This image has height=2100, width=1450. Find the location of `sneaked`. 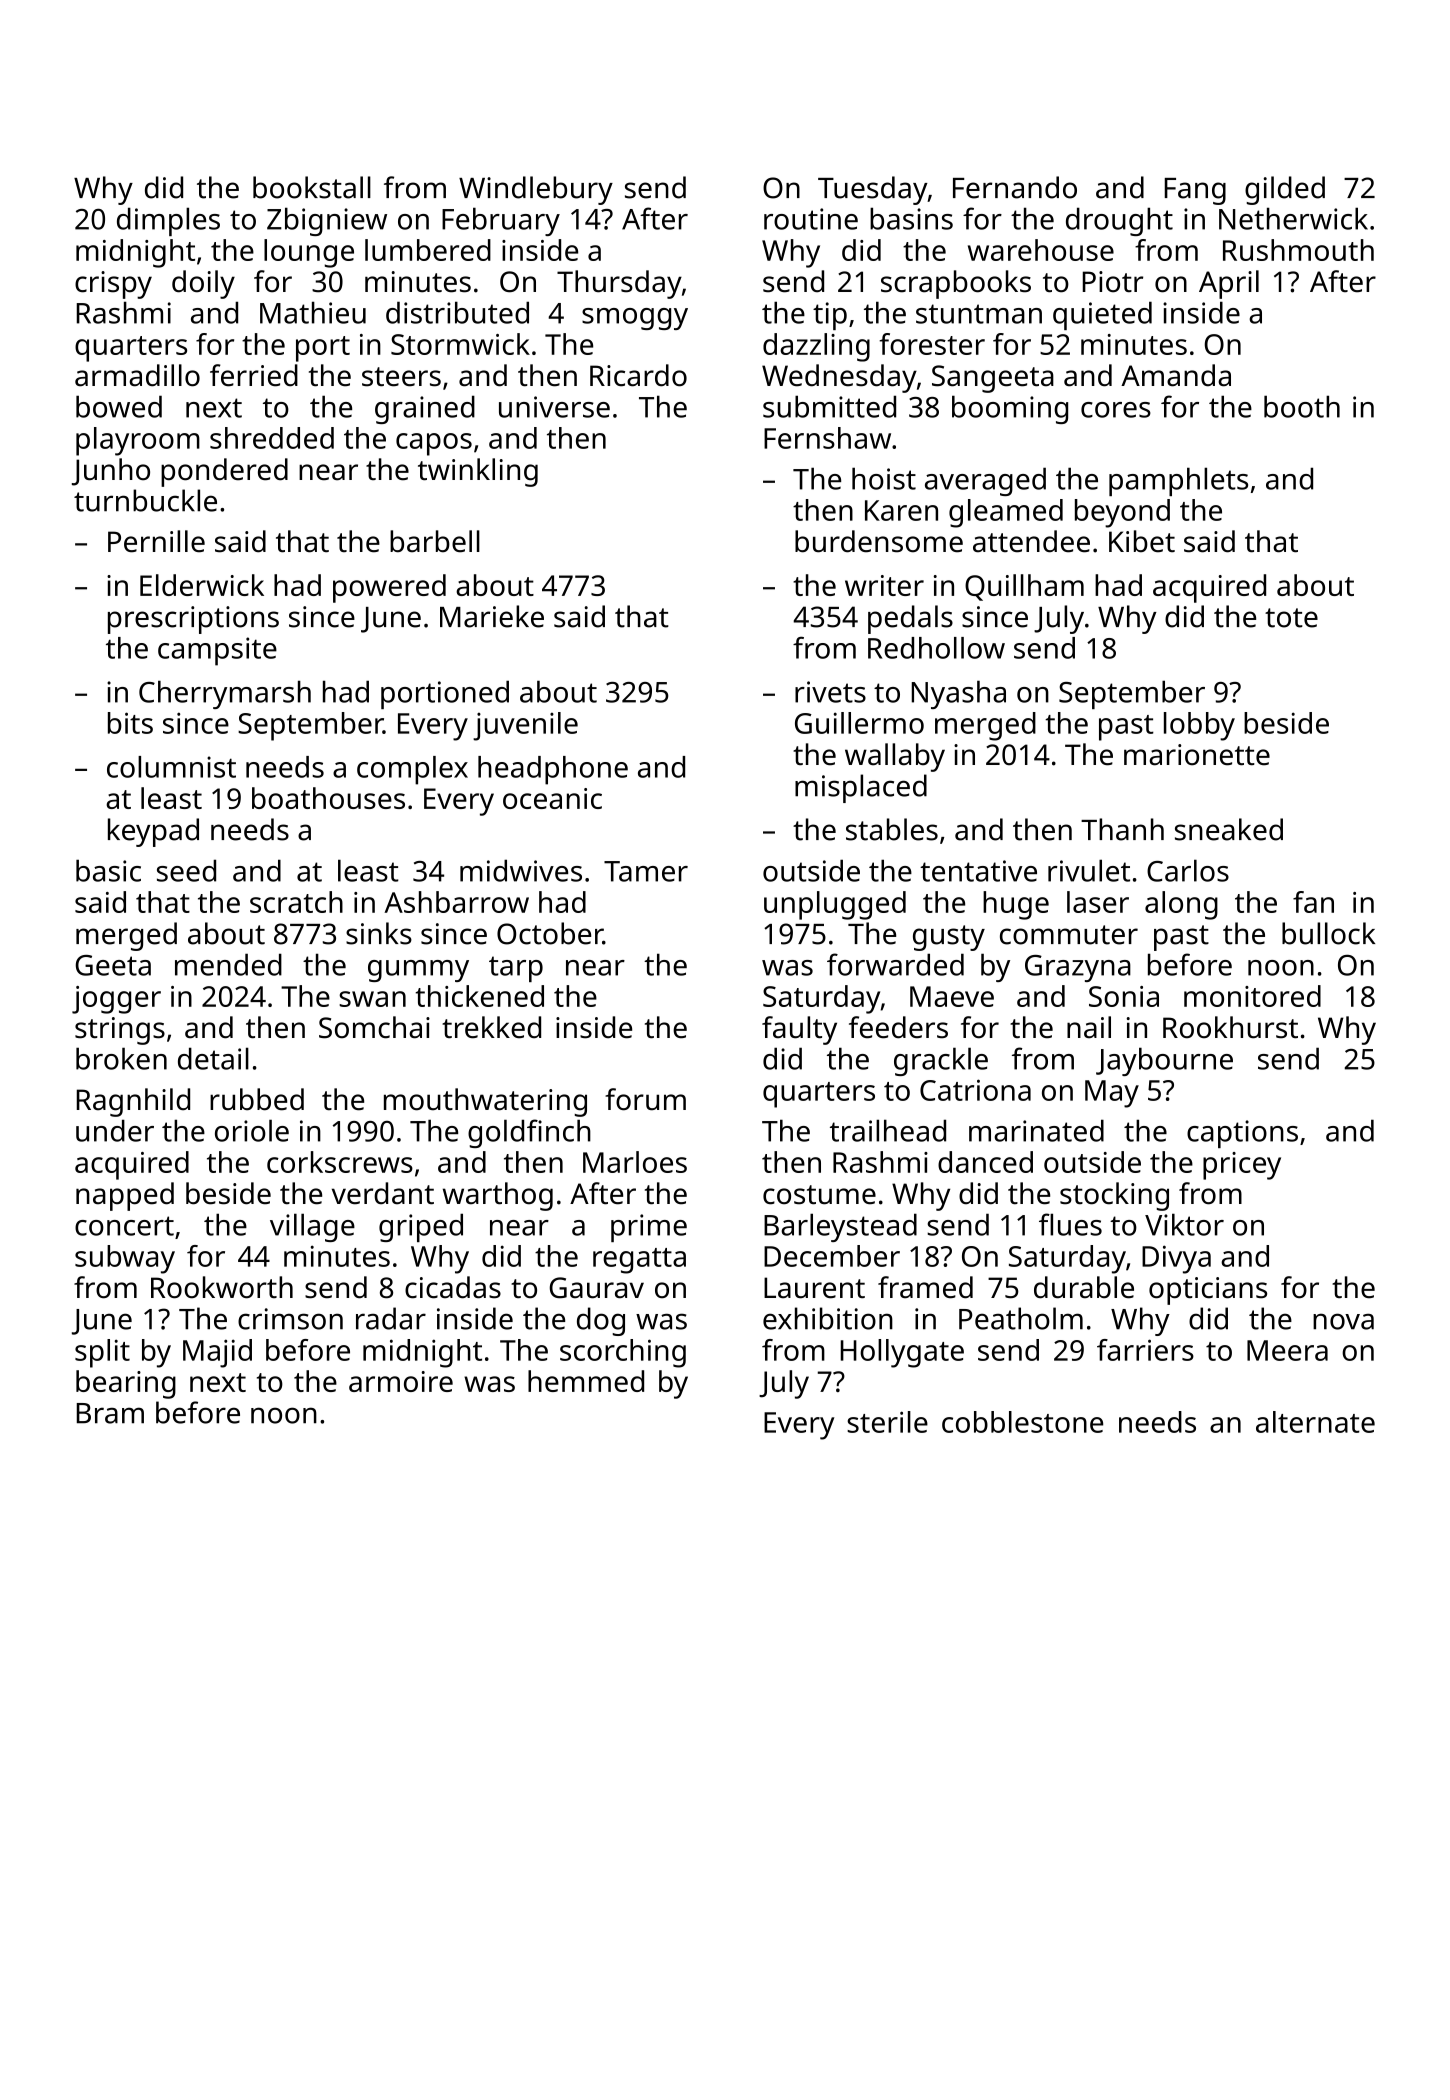

sneaked is located at coordinates (1229, 829).
